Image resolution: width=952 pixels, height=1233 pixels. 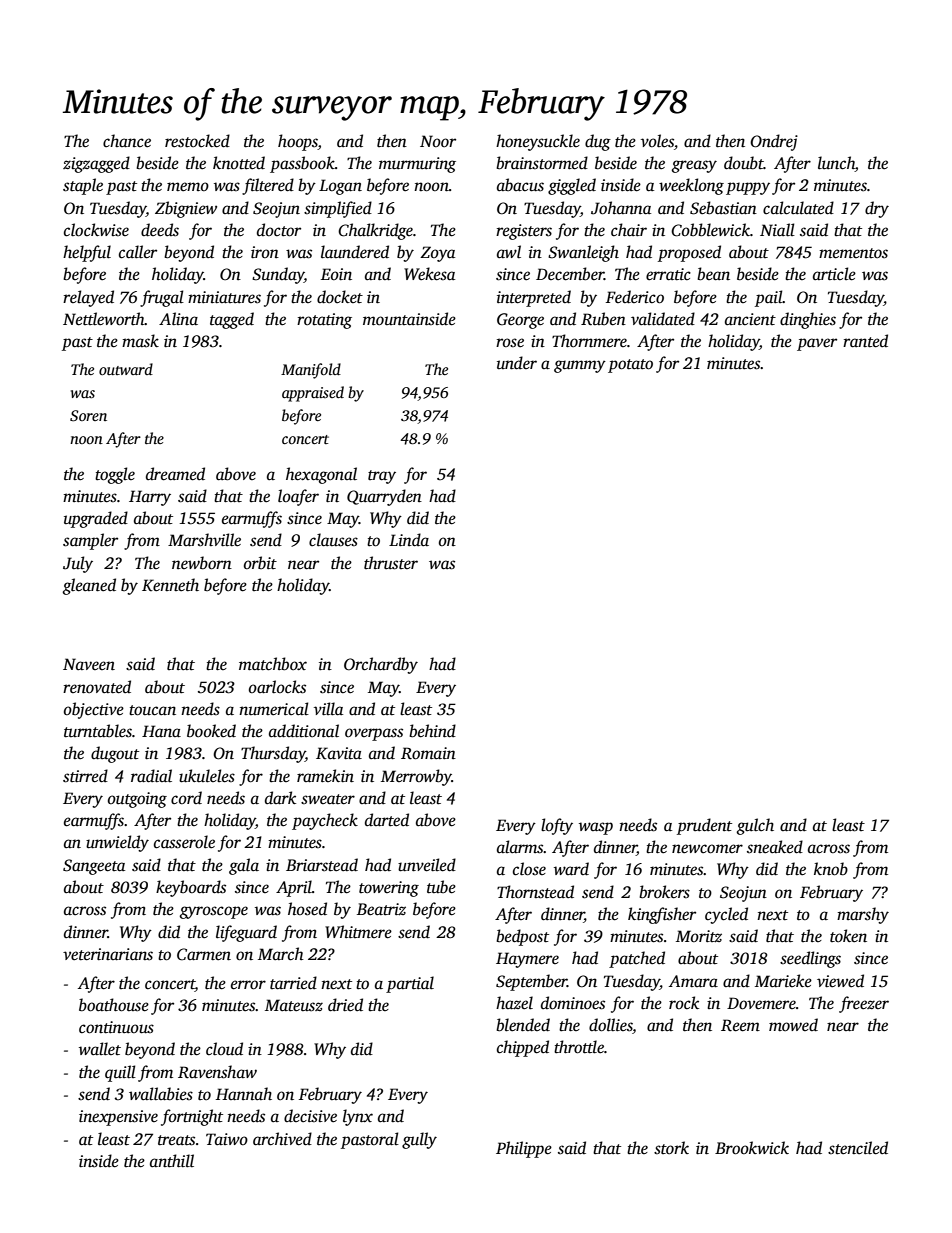 What do you see at coordinates (438, 141) in the document?
I see `Noor` at bounding box center [438, 141].
